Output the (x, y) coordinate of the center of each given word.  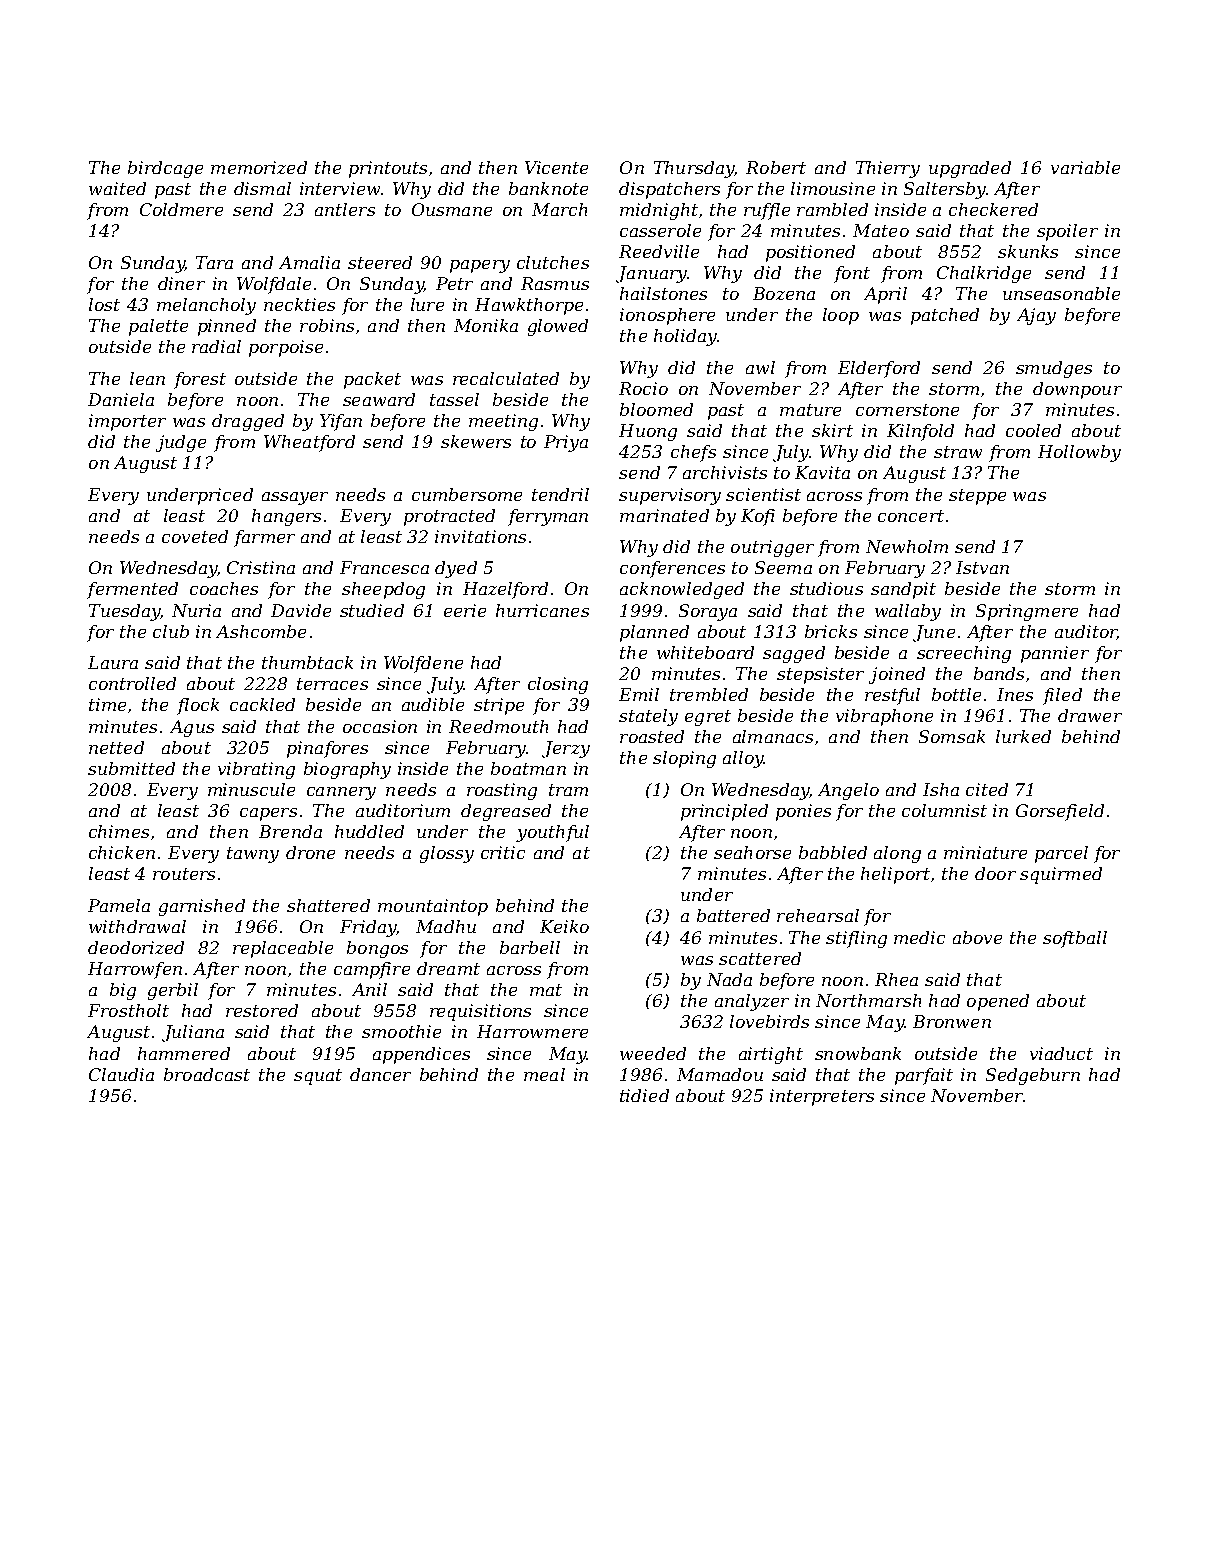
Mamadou (720, 1074)
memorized (259, 167)
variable (1085, 167)
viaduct (1061, 1053)
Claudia (121, 1074)
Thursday (694, 169)
